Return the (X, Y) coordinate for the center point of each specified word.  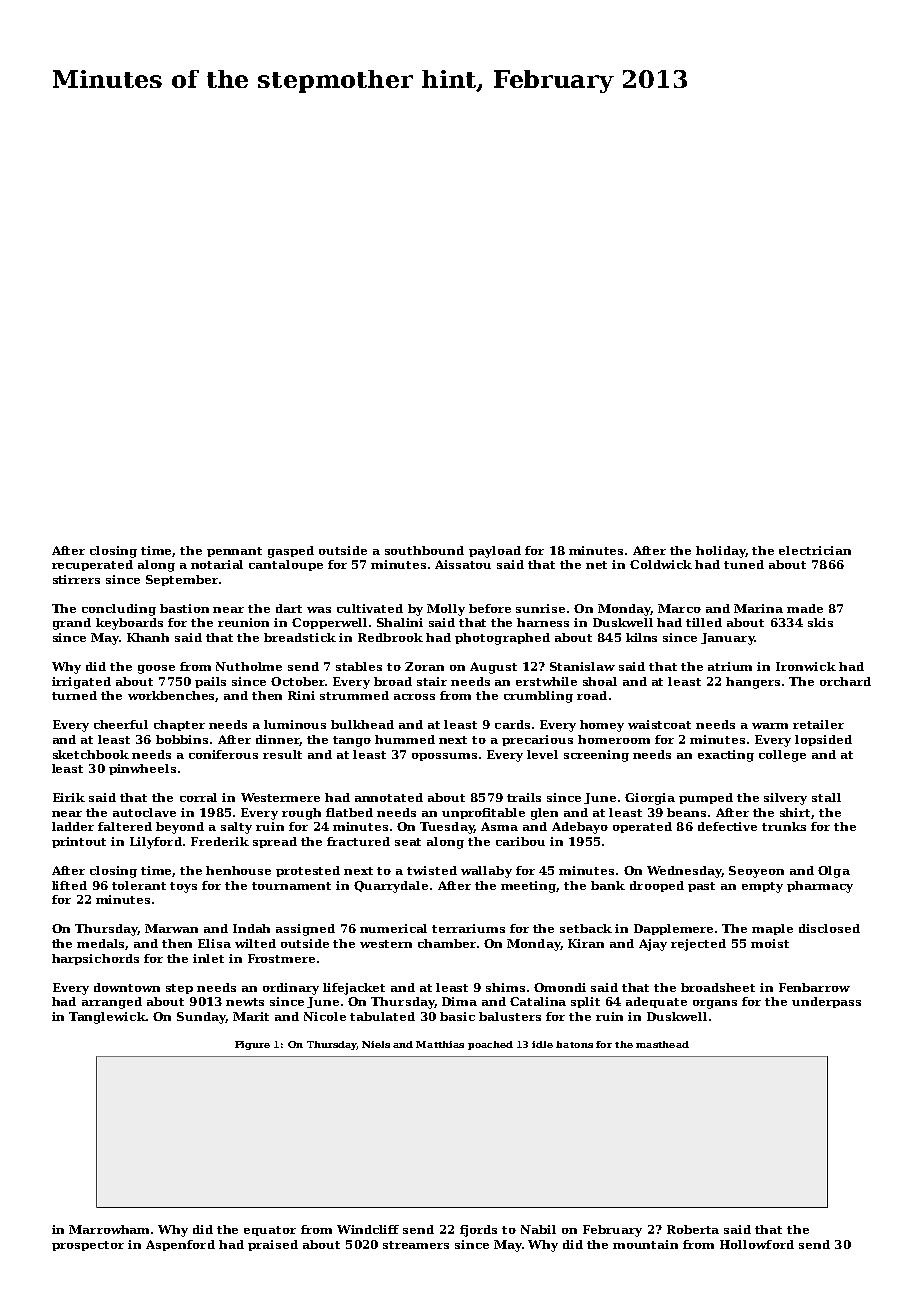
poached (490, 1045)
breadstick (300, 637)
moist (770, 943)
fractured (358, 841)
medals (101, 944)
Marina (758, 608)
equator (270, 1231)
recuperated (92, 565)
